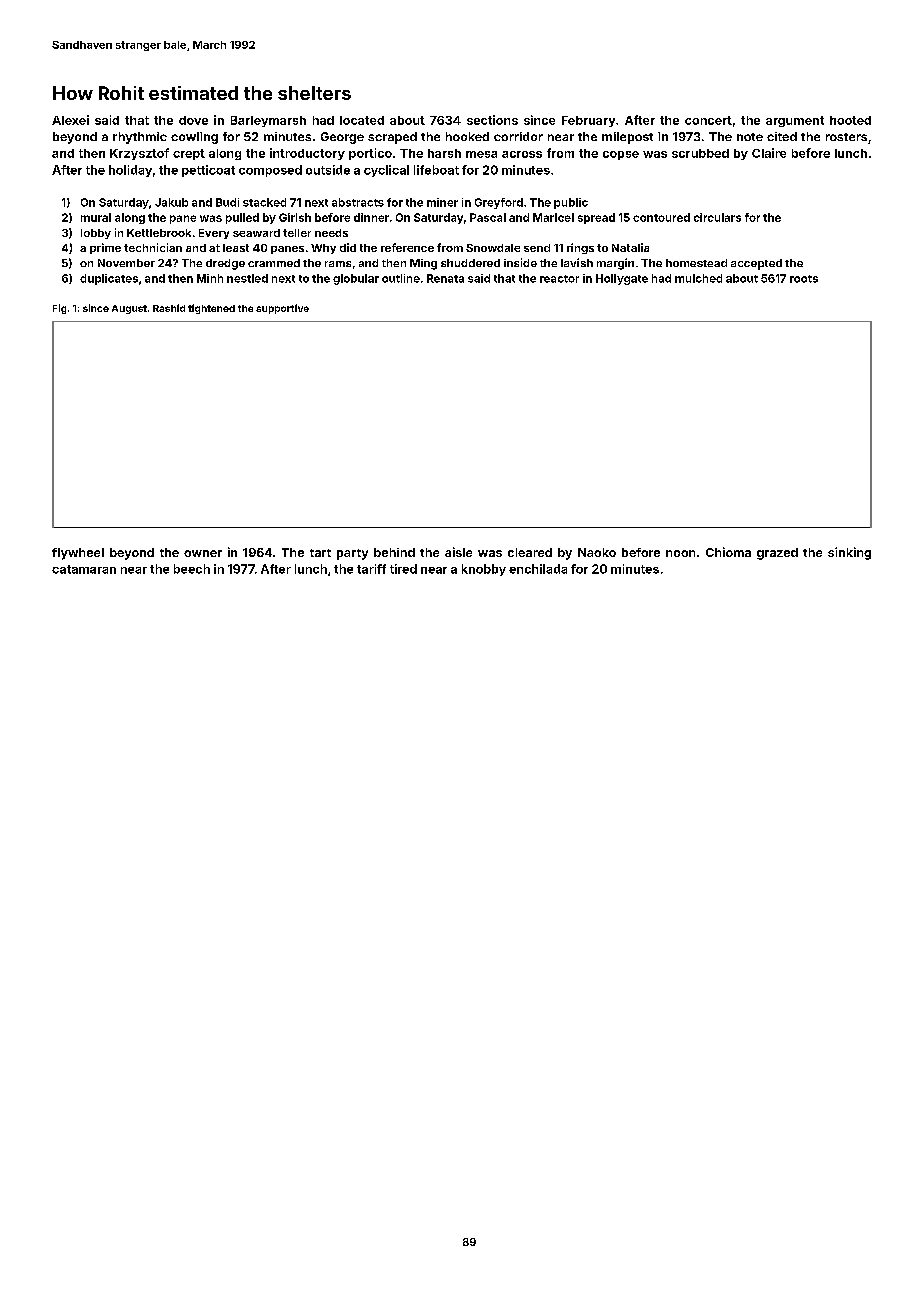 The height and width of the screenshot is (1308, 924). Describe the element at coordinates (70, 120) in the screenshot. I see `Alexei` at that location.
